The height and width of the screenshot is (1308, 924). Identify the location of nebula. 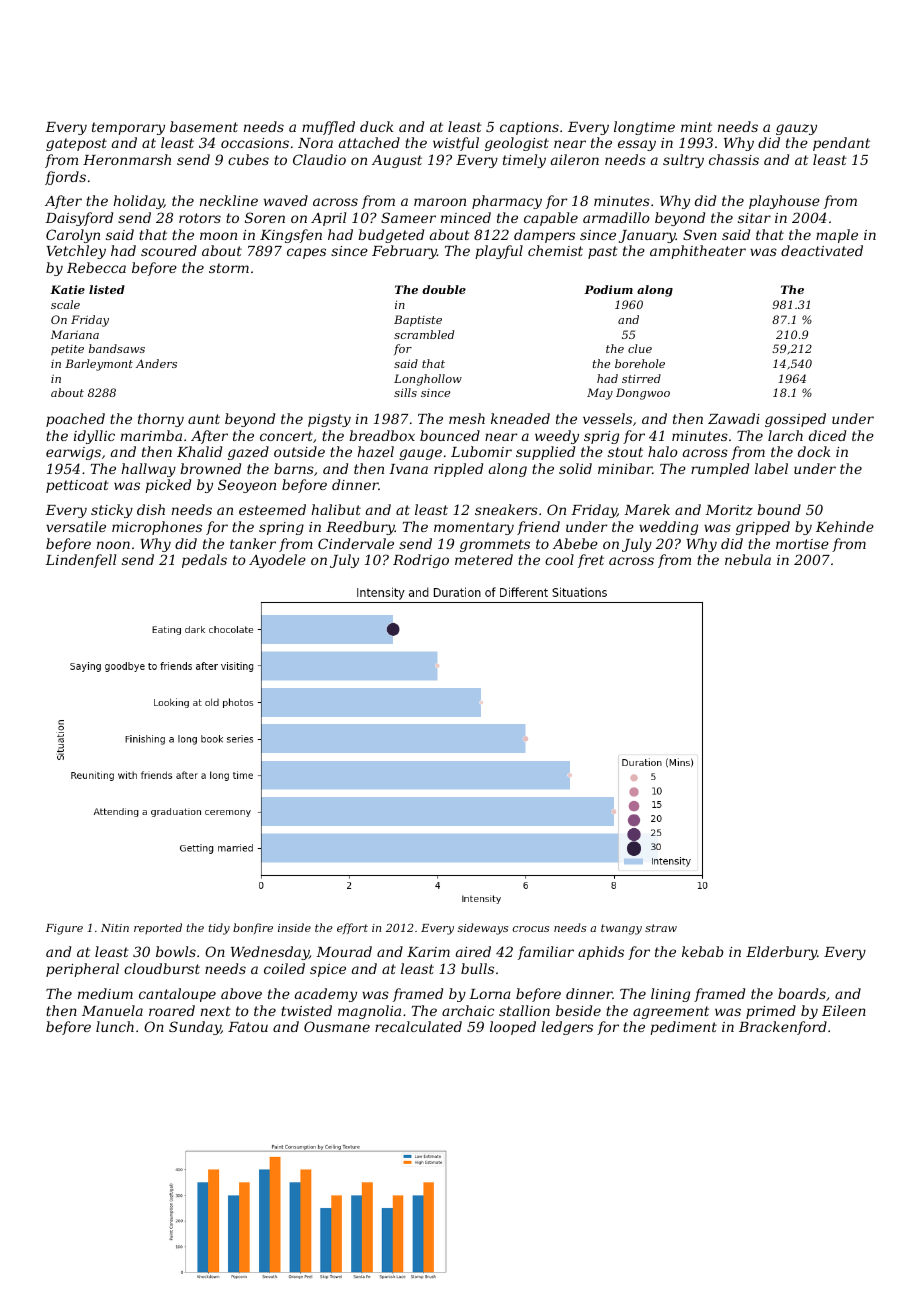
(748, 559).
